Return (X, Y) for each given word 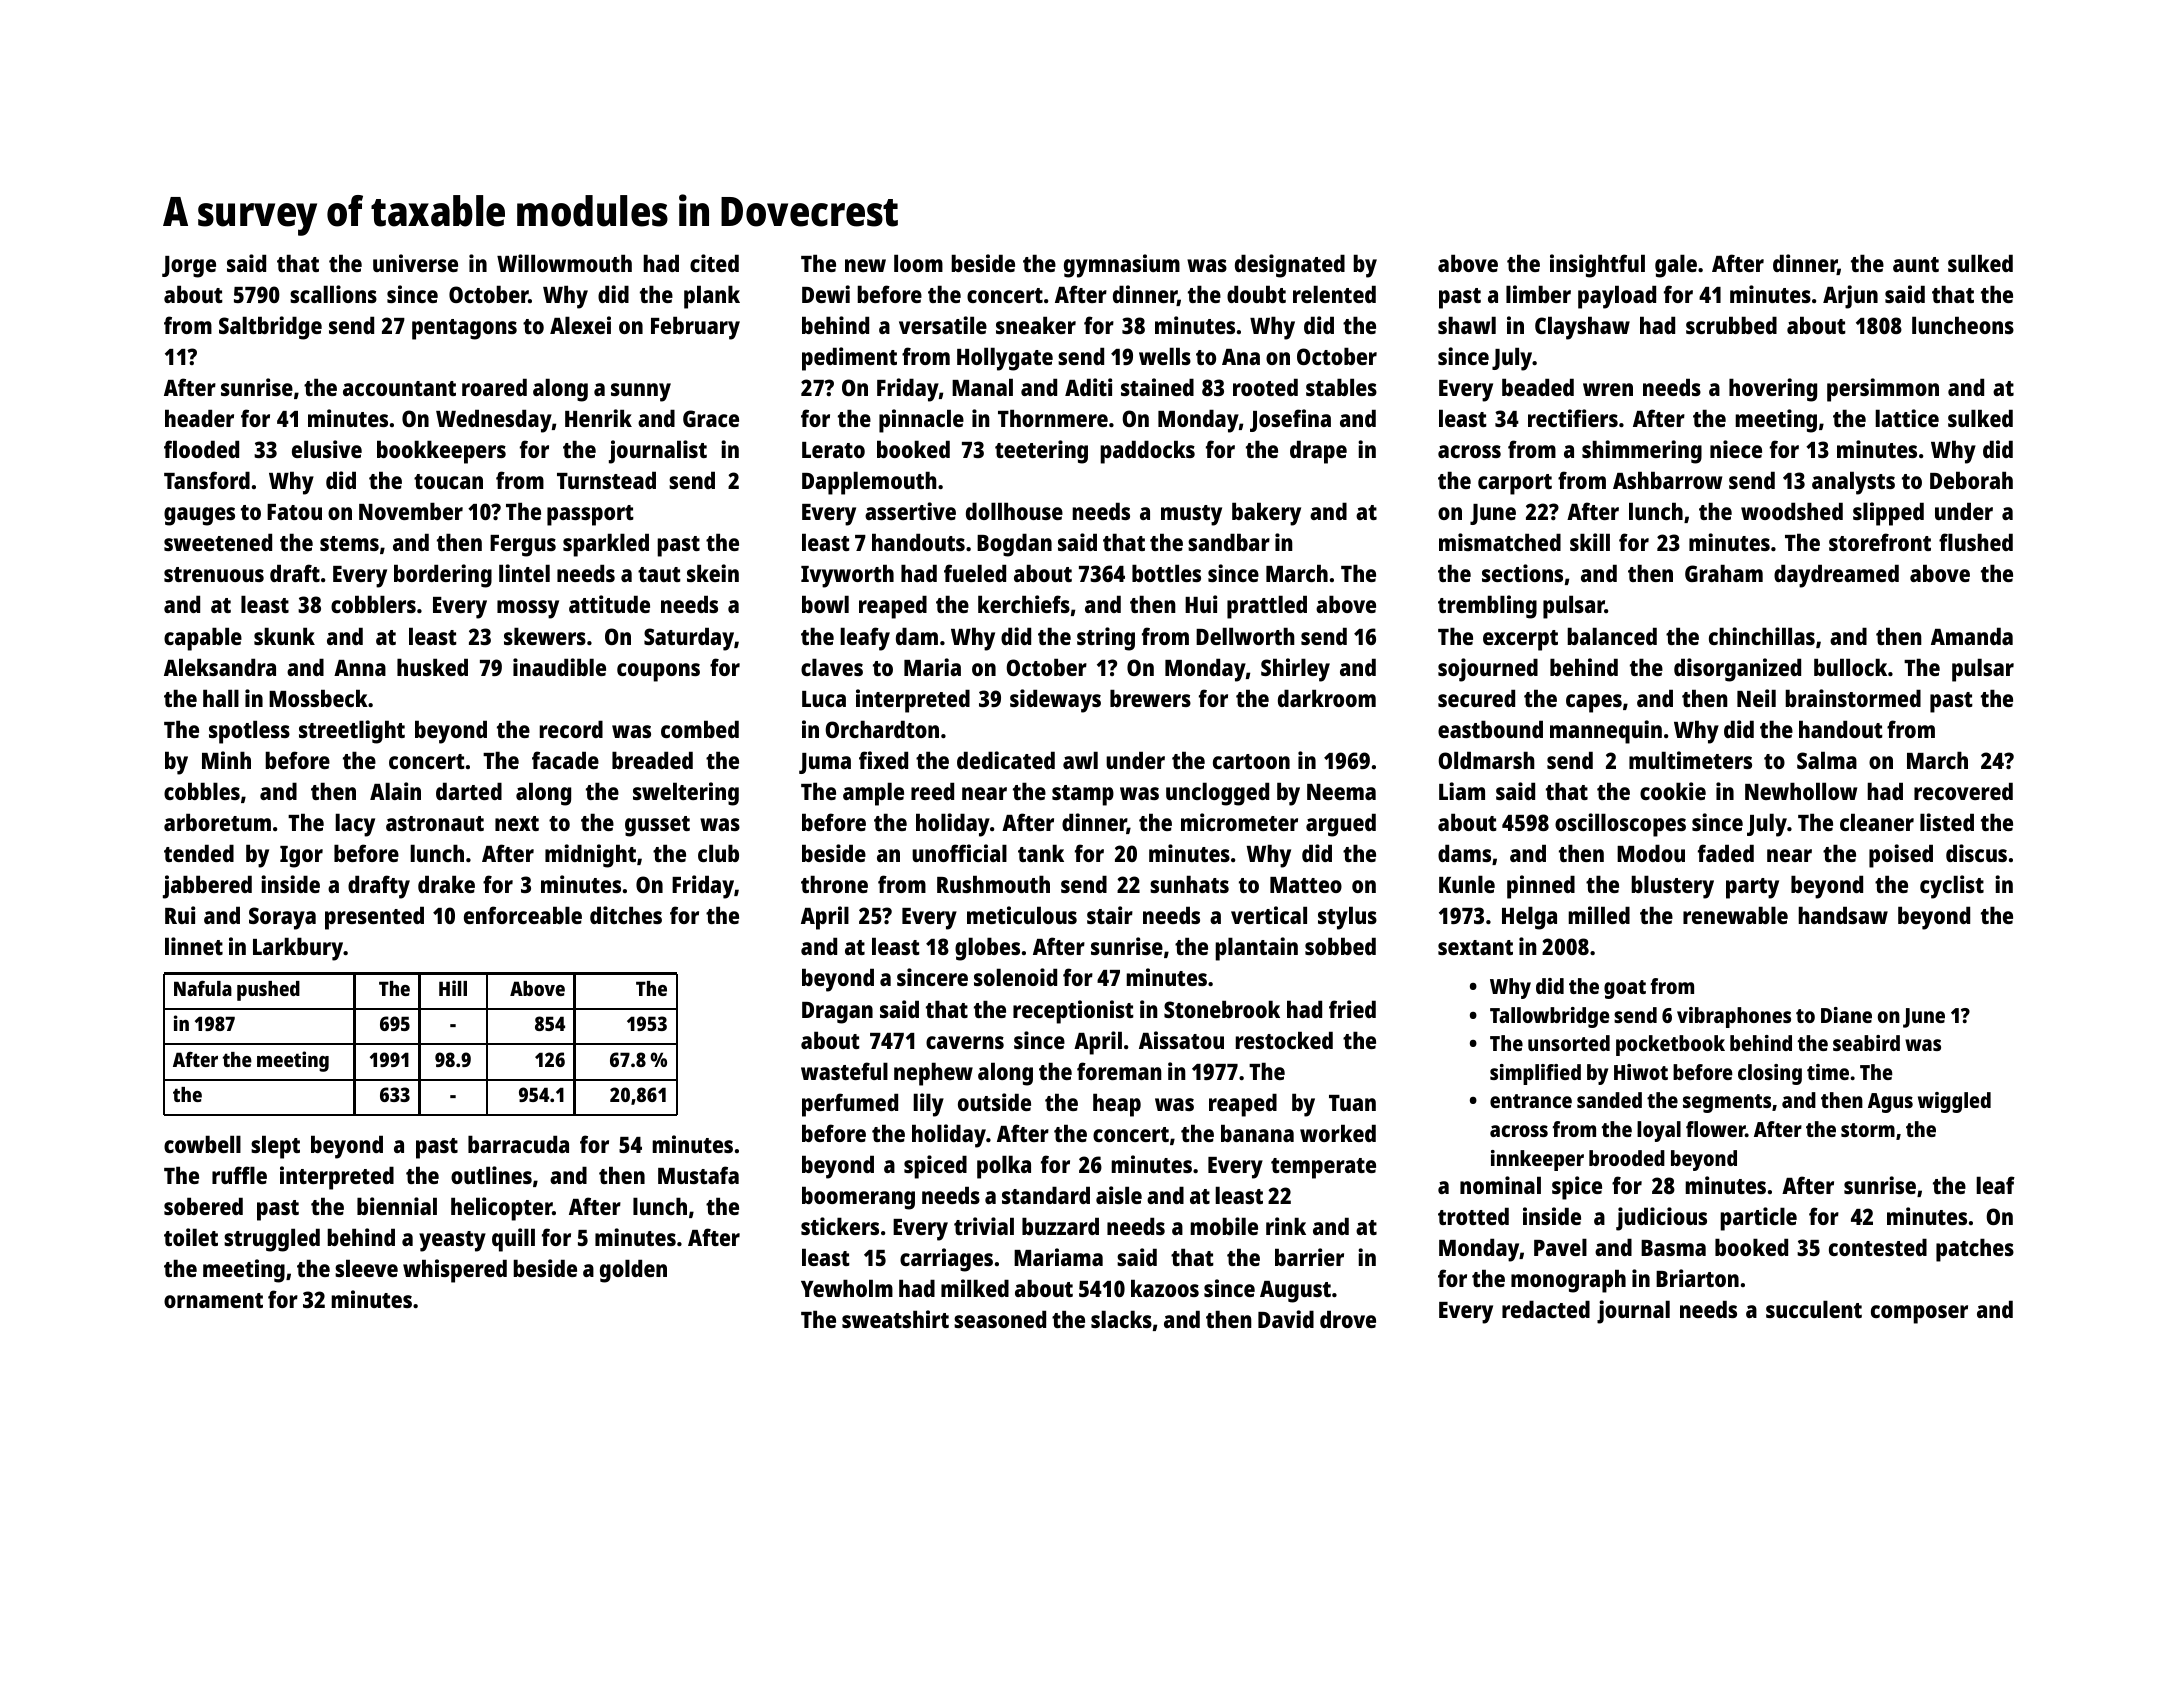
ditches (626, 915)
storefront (1880, 542)
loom (918, 263)
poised (1901, 856)
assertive (910, 511)
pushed (268, 991)
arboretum (217, 822)
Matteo (1306, 885)
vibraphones (1734, 1017)
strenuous (214, 574)
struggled (272, 1240)
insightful (1597, 266)
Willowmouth (564, 263)
